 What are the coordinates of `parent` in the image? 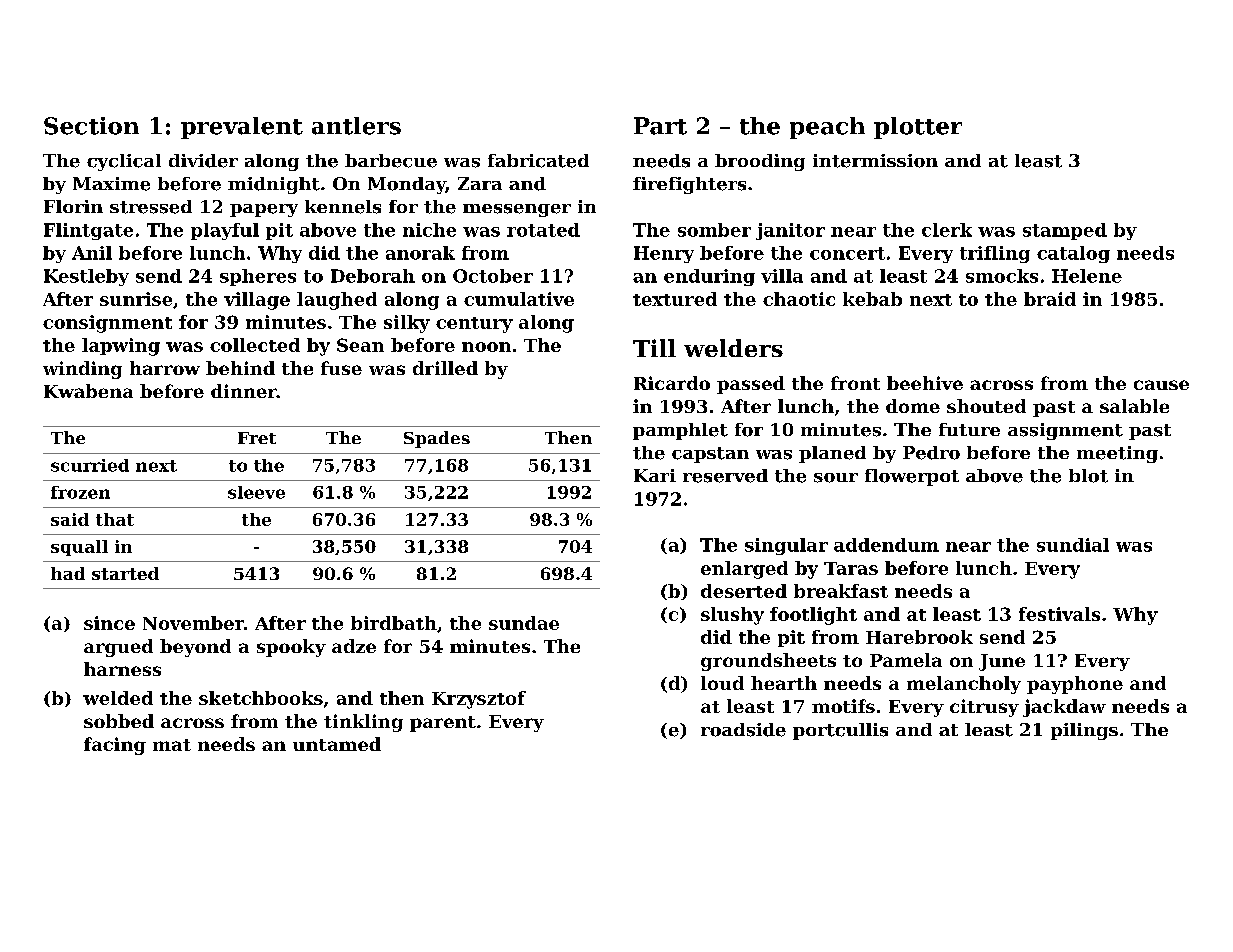 It's located at (443, 724).
